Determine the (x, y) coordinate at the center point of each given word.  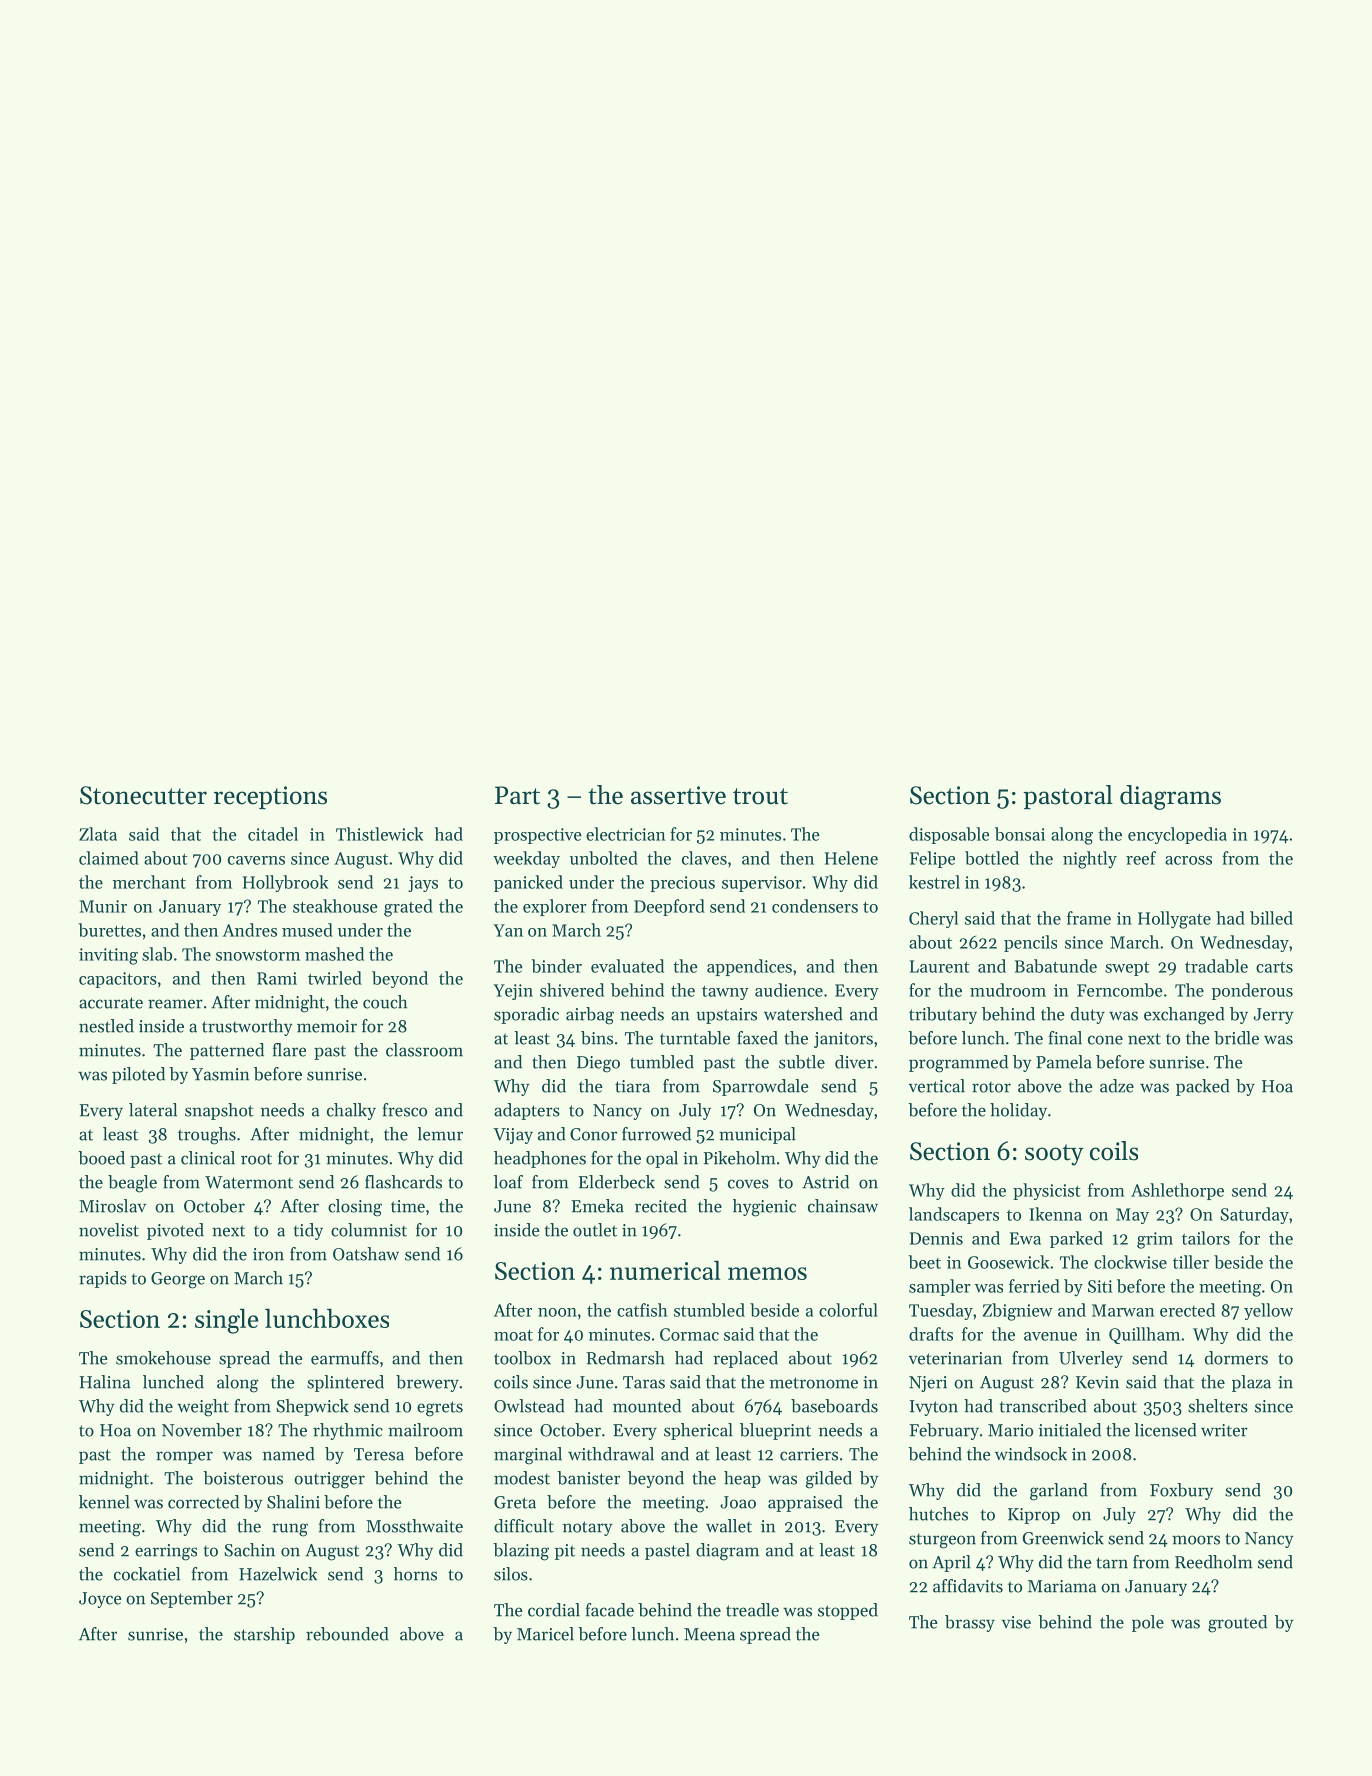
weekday (526, 859)
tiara (632, 1086)
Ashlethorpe (1177, 1191)
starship (264, 1635)
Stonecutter (143, 795)
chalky (351, 1111)
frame (1089, 918)
